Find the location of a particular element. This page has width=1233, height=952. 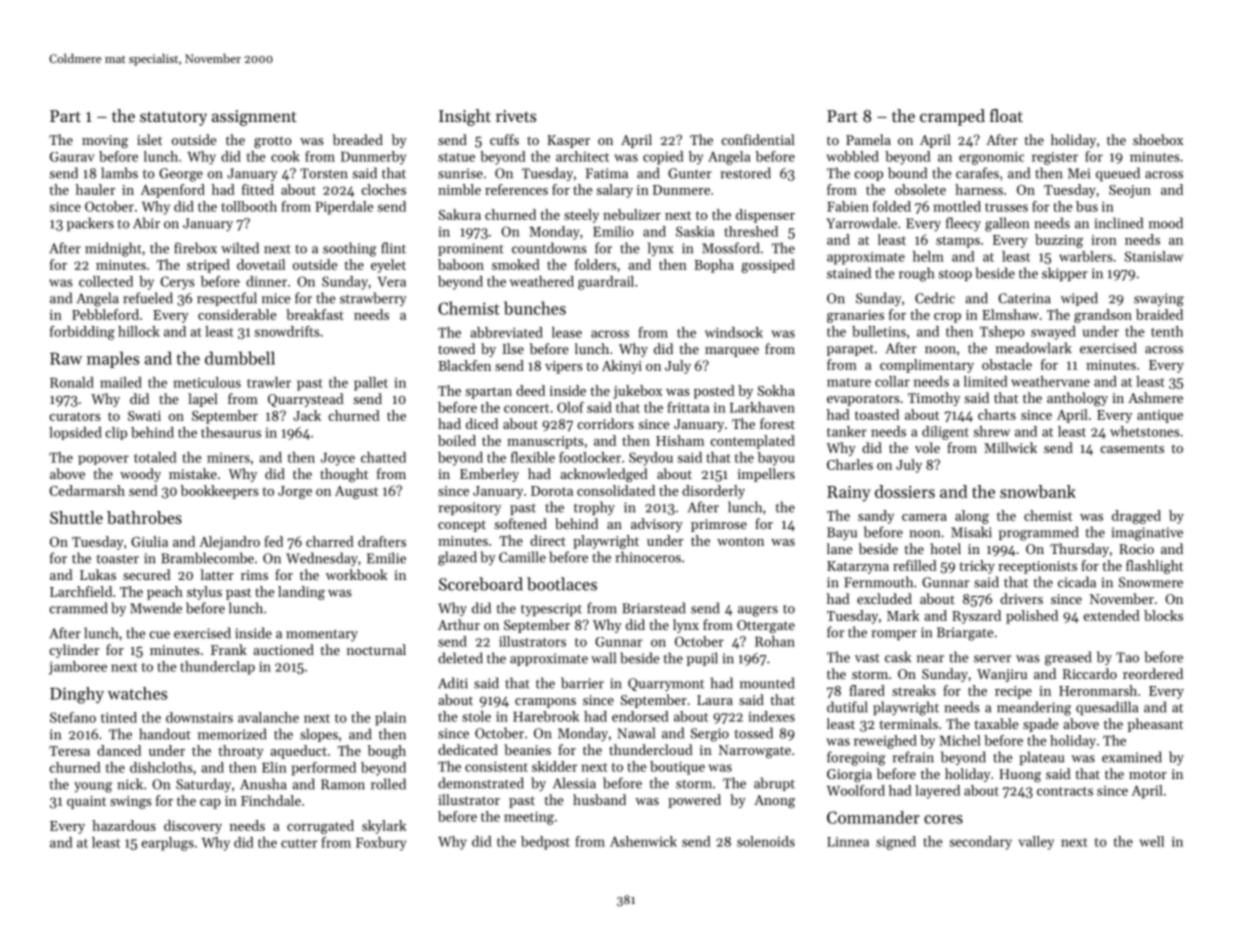

Yarrowdale is located at coordinates (861, 223).
